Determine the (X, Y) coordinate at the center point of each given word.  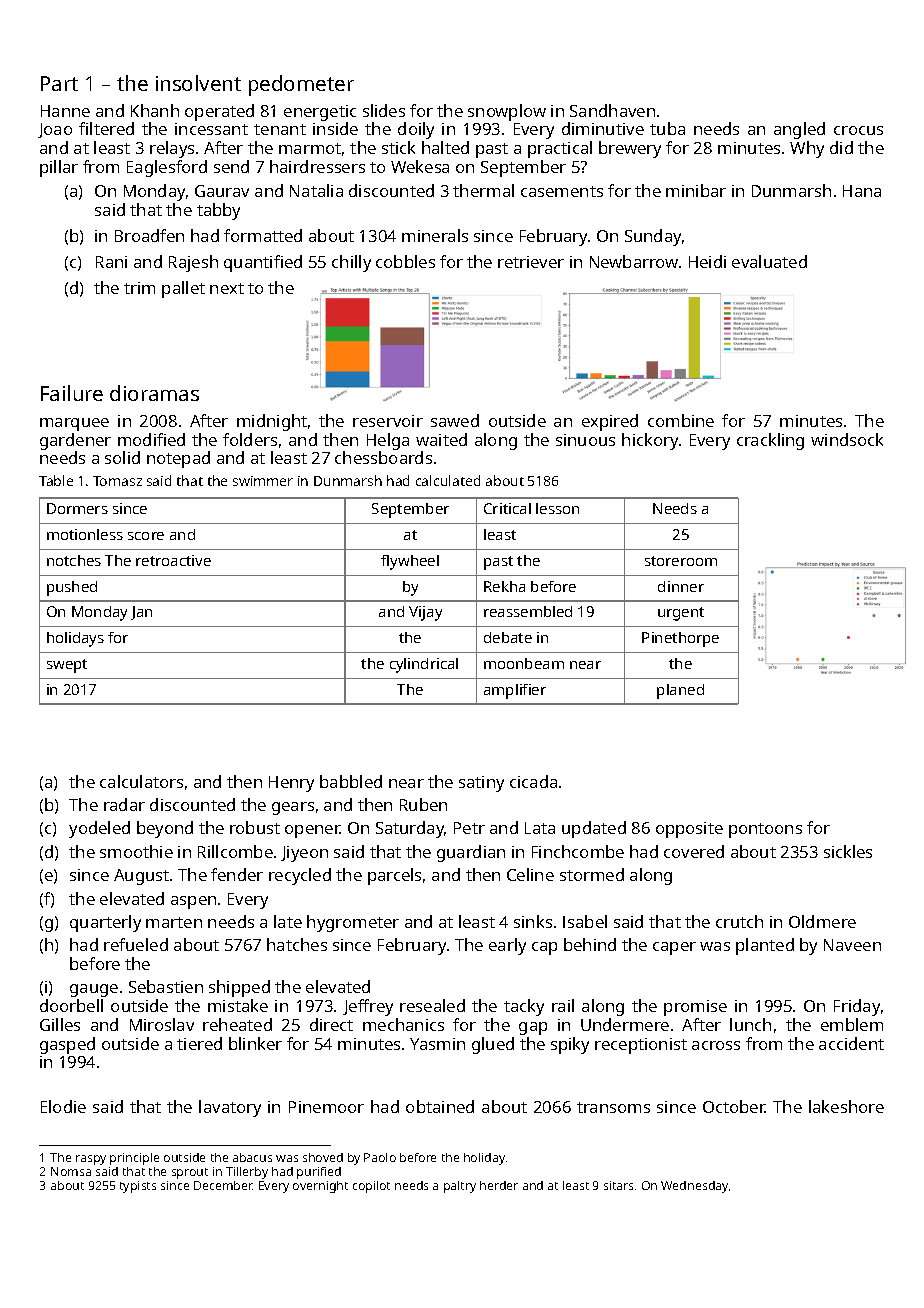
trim (139, 288)
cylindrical (424, 665)
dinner (681, 586)
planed (680, 691)
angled (799, 130)
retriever (531, 262)
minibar (696, 190)
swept (67, 666)
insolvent (198, 83)
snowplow (507, 112)
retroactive (173, 560)
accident (851, 1043)
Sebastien (166, 986)
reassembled (528, 611)
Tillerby (247, 1173)
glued (493, 1045)
